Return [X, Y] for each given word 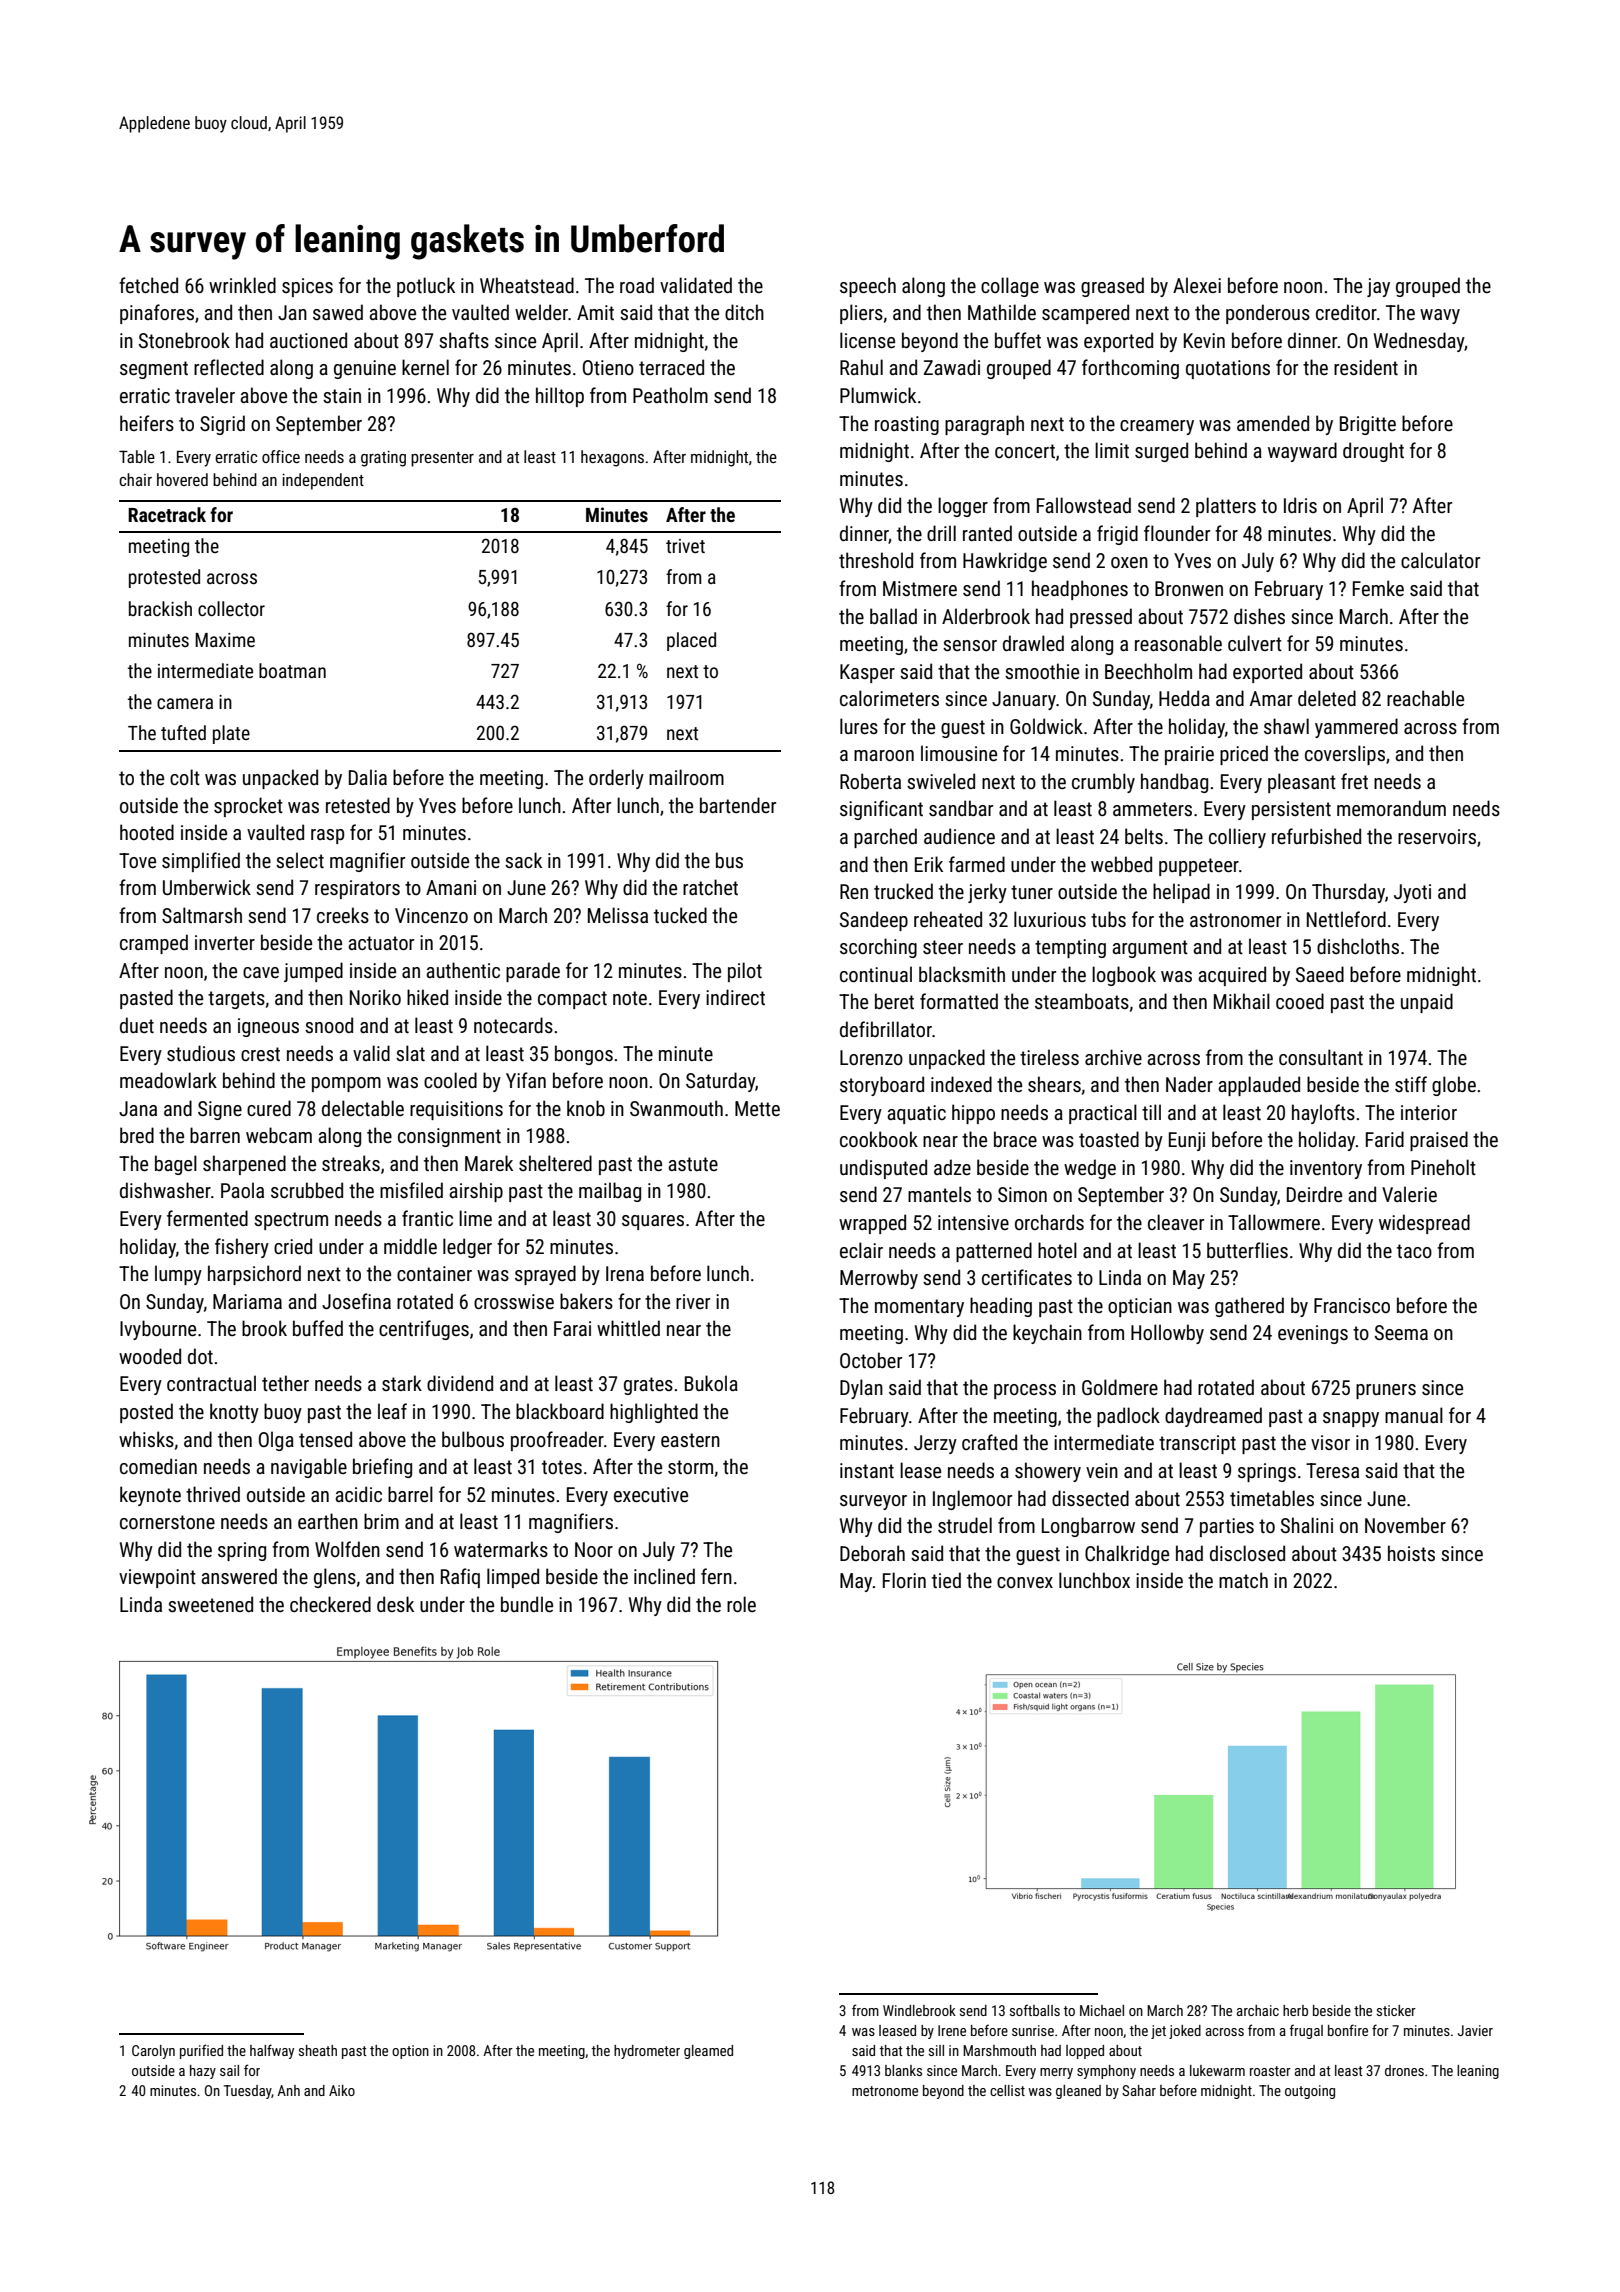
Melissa [618, 915]
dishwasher [165, 1190]
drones [1404, 2070]
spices [307, 287]
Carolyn [153, 2052]
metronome [885, 2091]
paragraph [984, 425]
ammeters [1152, 809]
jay [1378, 287]
